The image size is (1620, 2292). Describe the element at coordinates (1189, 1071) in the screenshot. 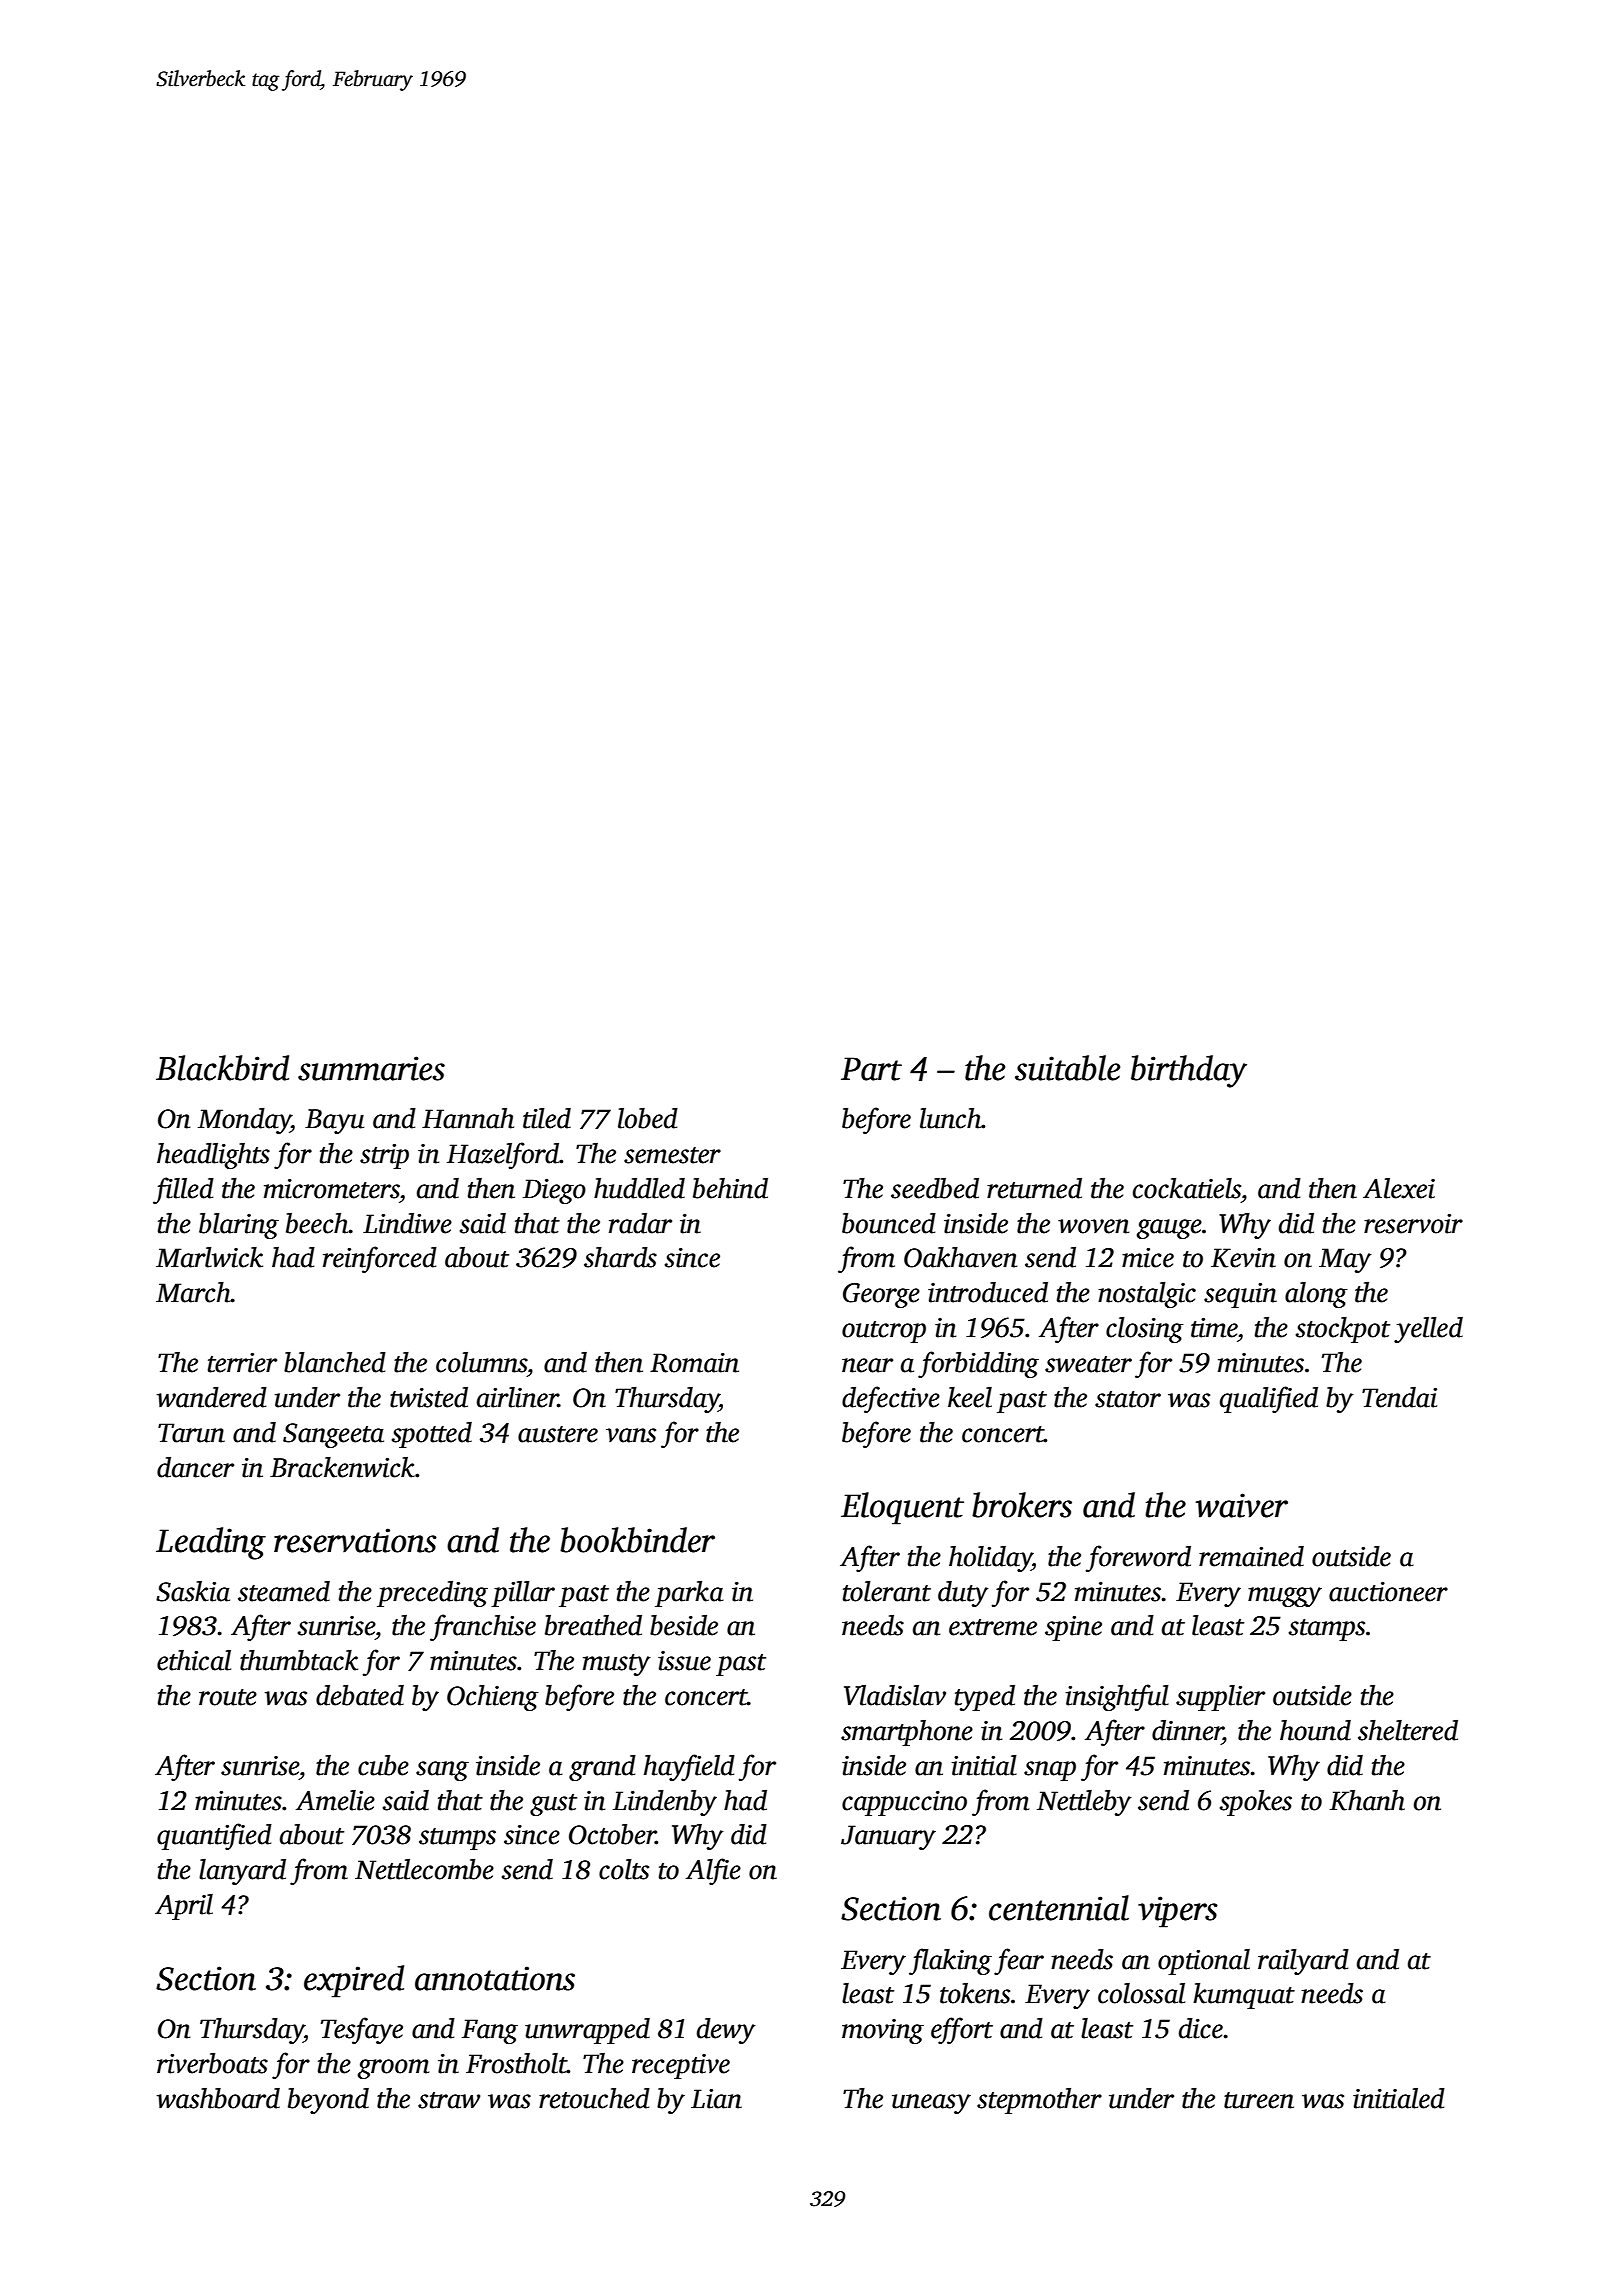

I see `birthday` at that location.
